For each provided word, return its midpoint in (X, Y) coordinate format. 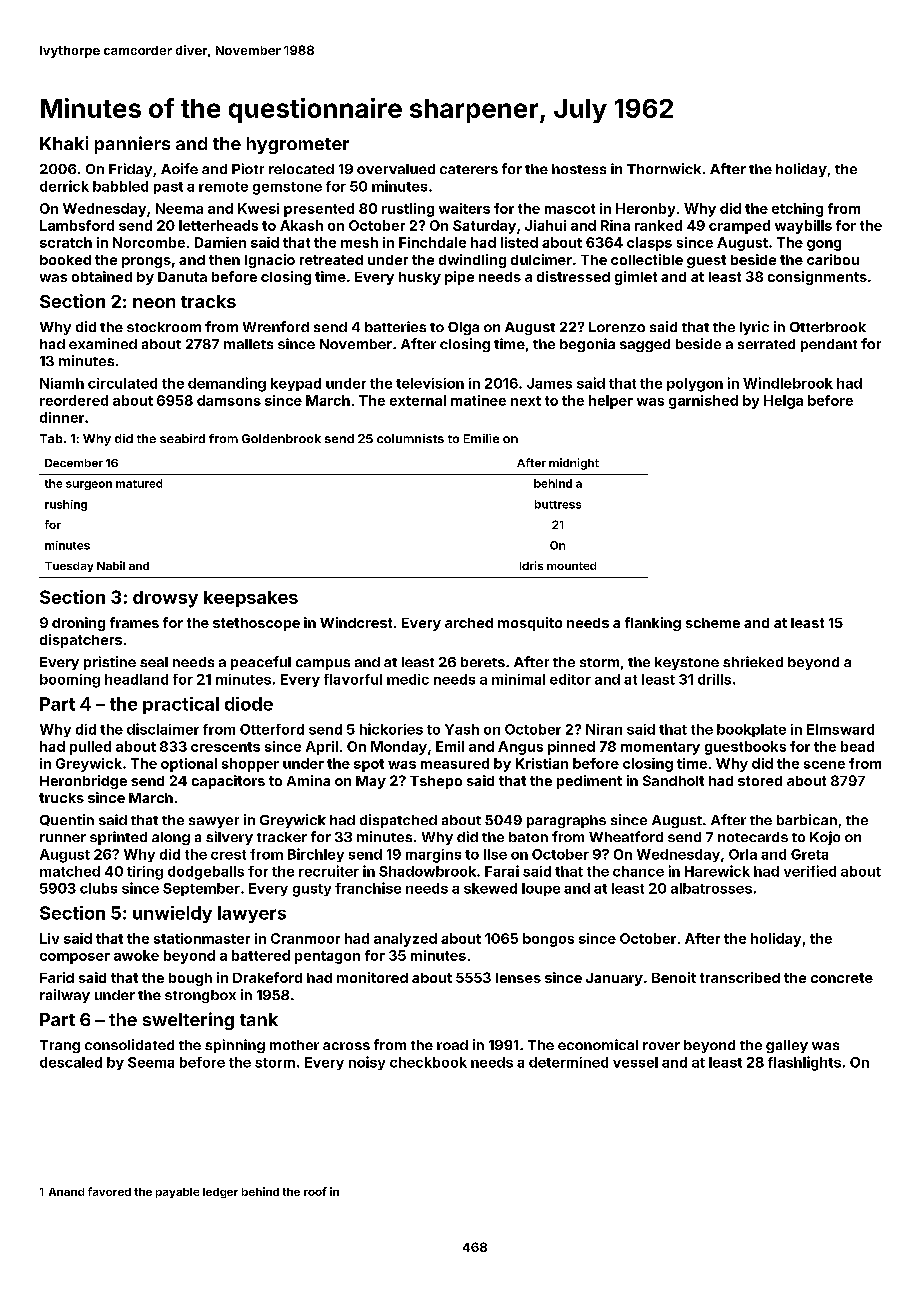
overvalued (396, 169)
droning (78, 624)
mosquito (530, 624)
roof (315, 1191)
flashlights (804, 1063)
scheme (713, 623)
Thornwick (664, 168)
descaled (71, 1062)
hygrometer (298, 145)
